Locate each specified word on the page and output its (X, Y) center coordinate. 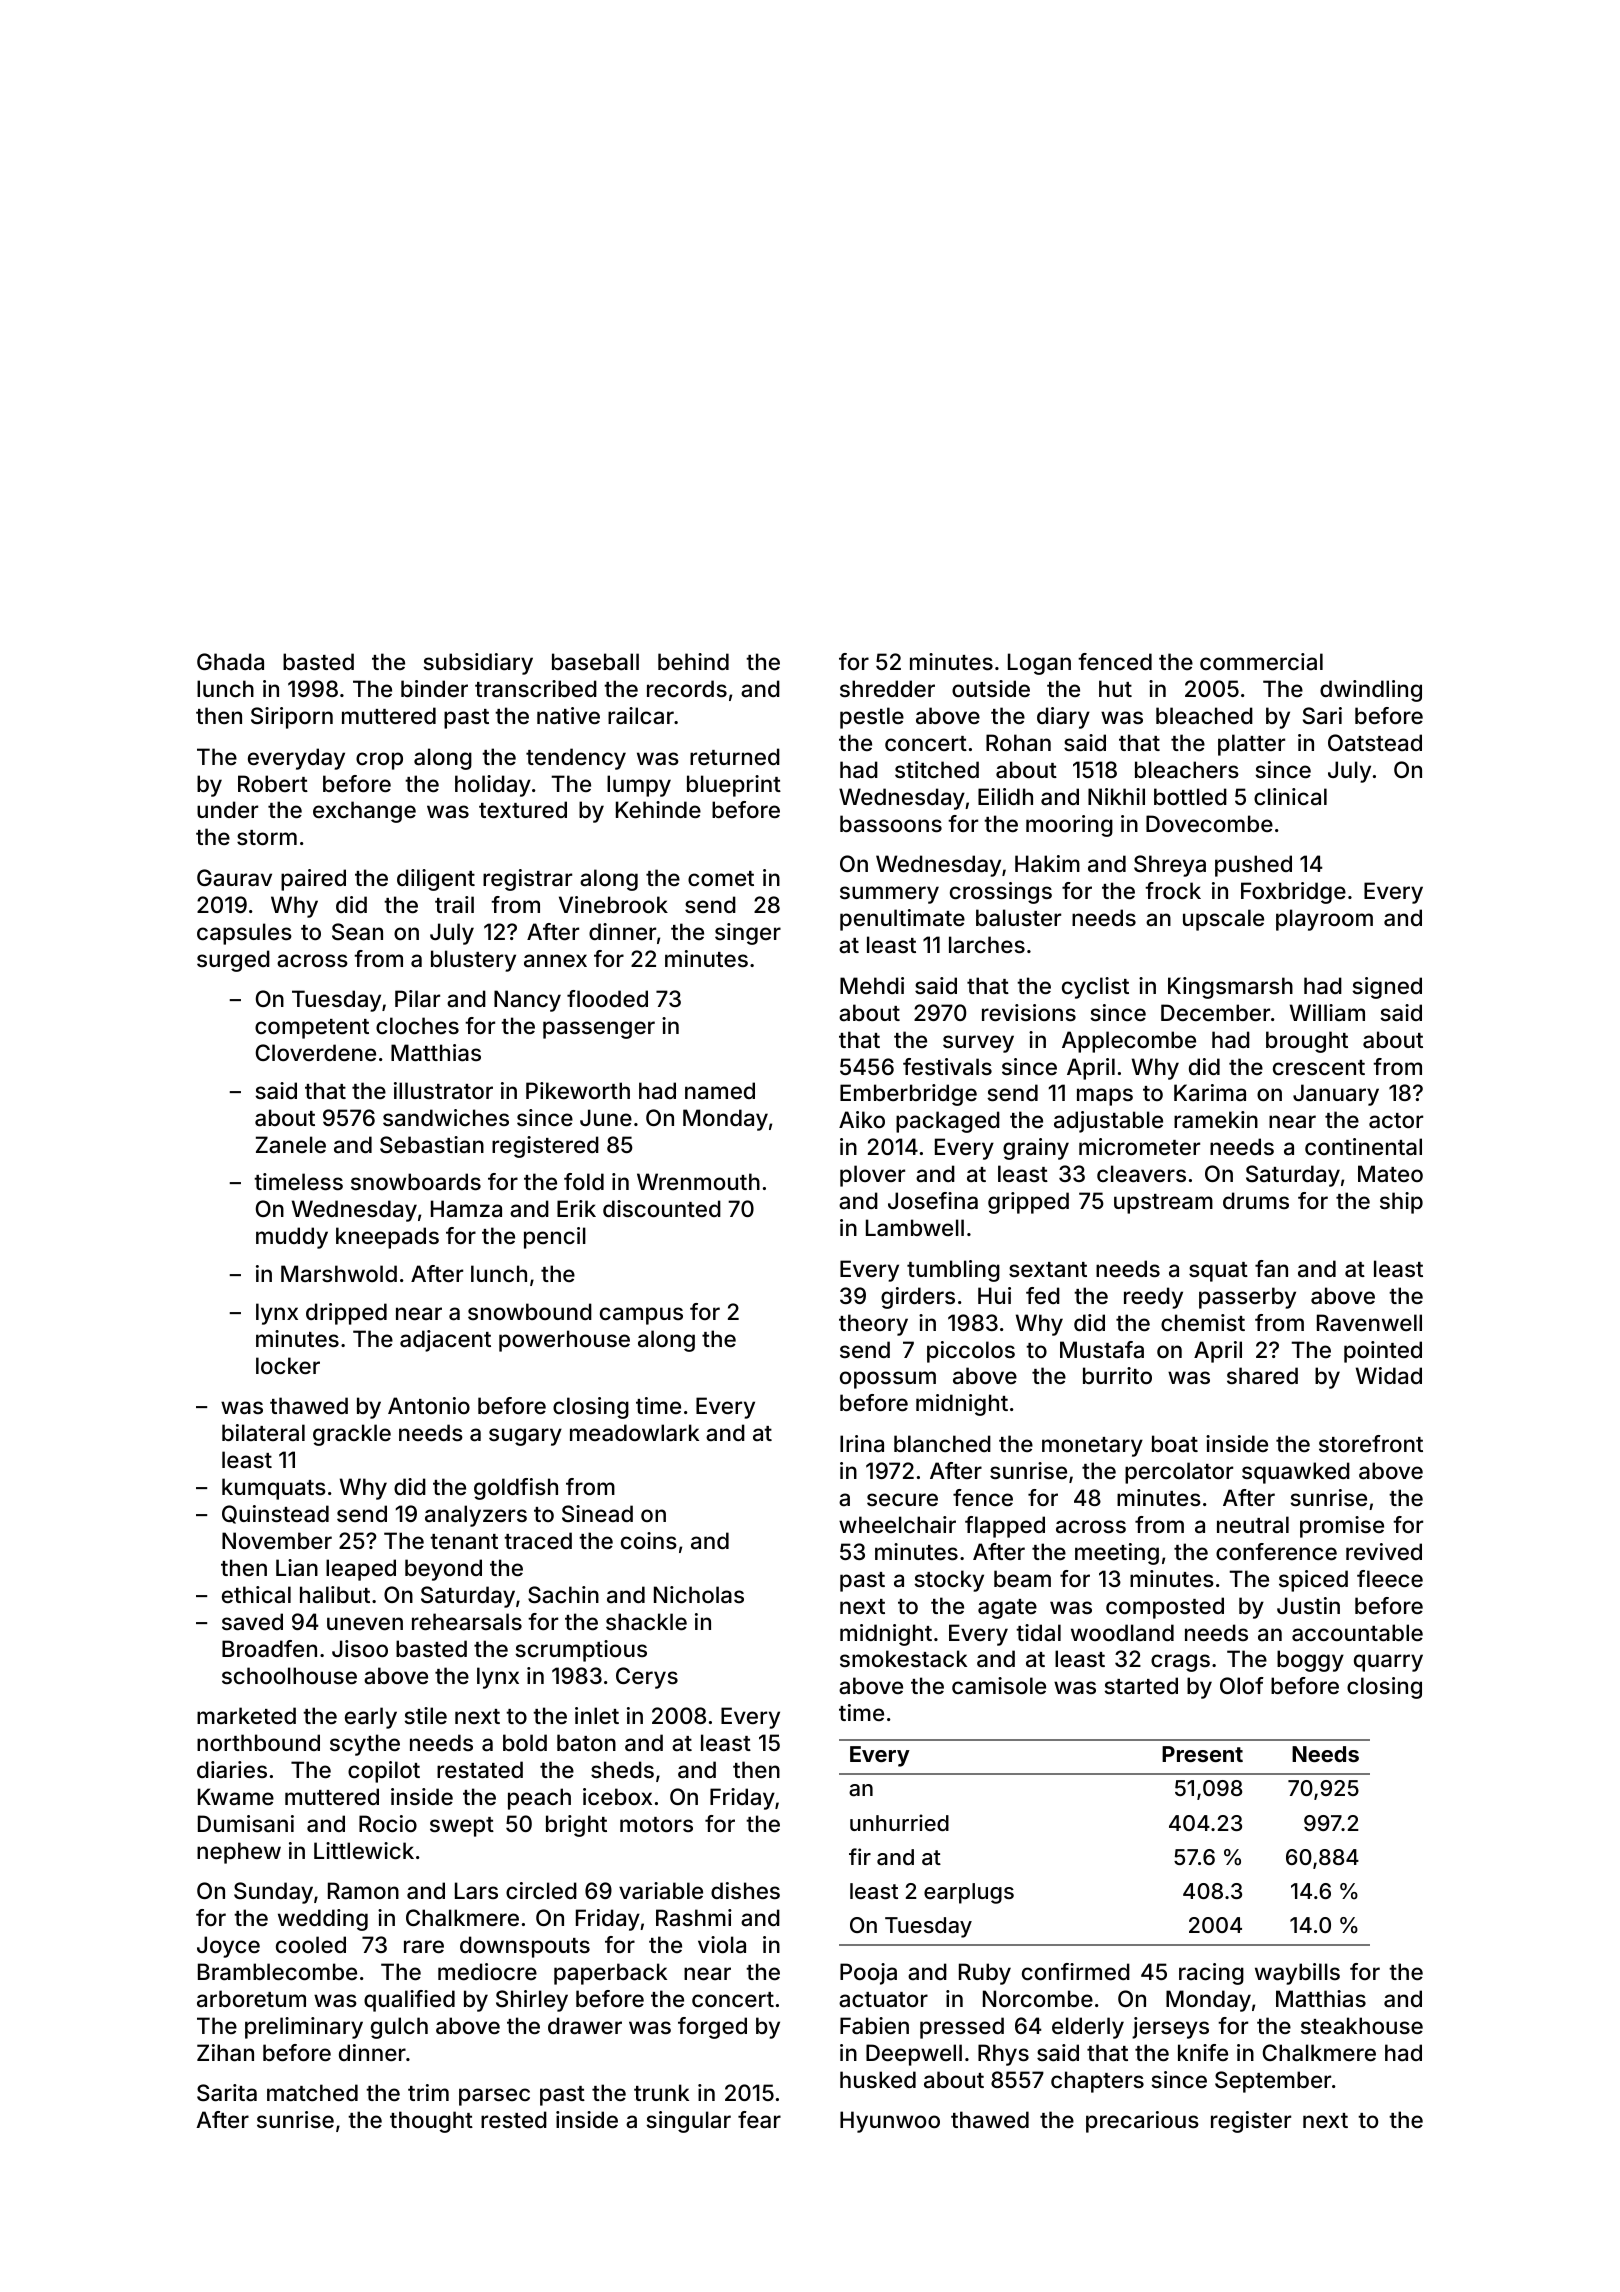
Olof (1242, 1685)
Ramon (363, 1891)
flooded (607, 998)
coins (649, 1540)
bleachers (1187, 770)
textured (523, 809)
